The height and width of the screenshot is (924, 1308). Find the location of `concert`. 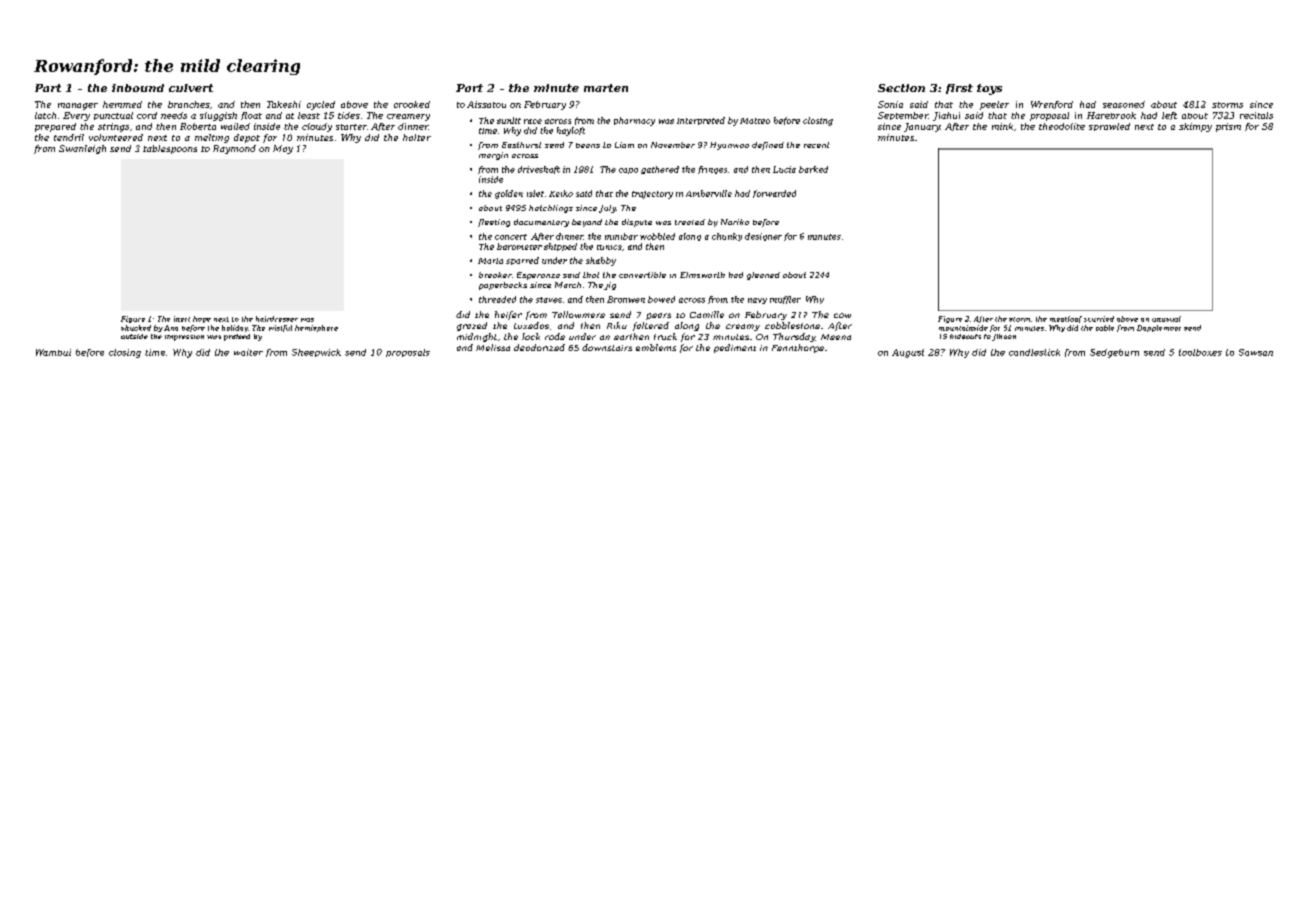

concert is located at coordinates (511, 237).
